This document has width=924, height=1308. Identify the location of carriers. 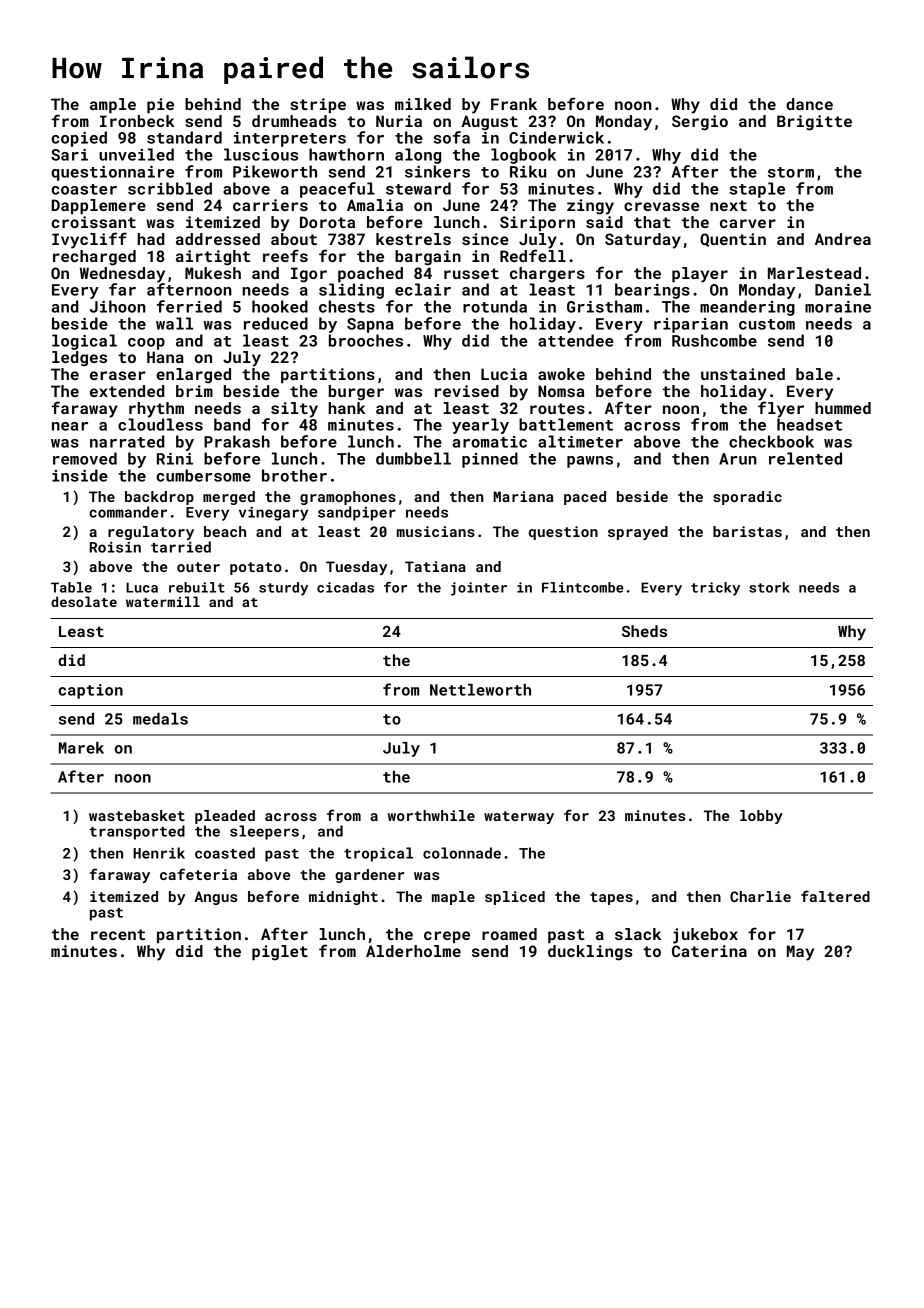
(270, 205).
